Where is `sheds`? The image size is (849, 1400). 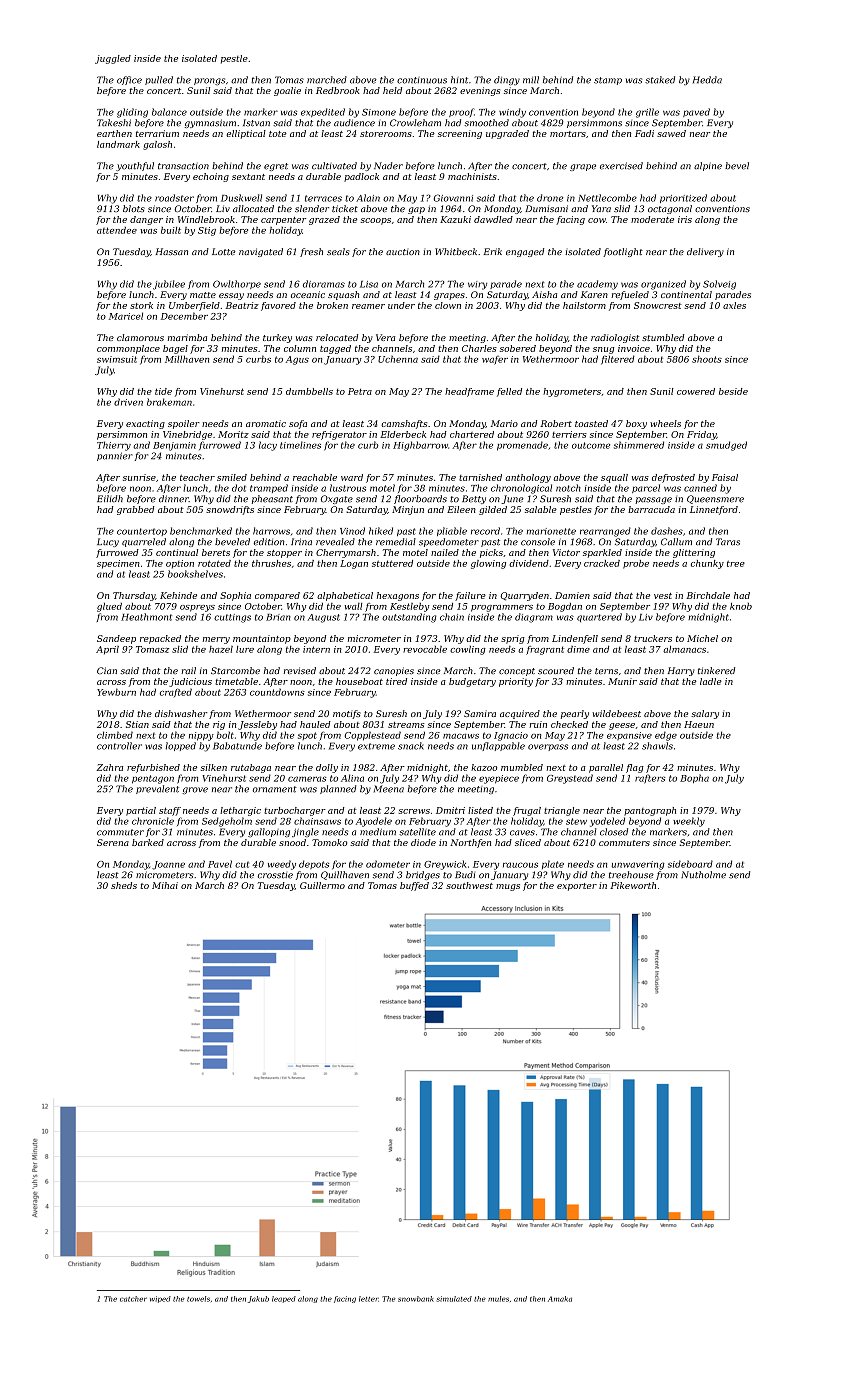 sheds is located at coordinates (124, 885).
